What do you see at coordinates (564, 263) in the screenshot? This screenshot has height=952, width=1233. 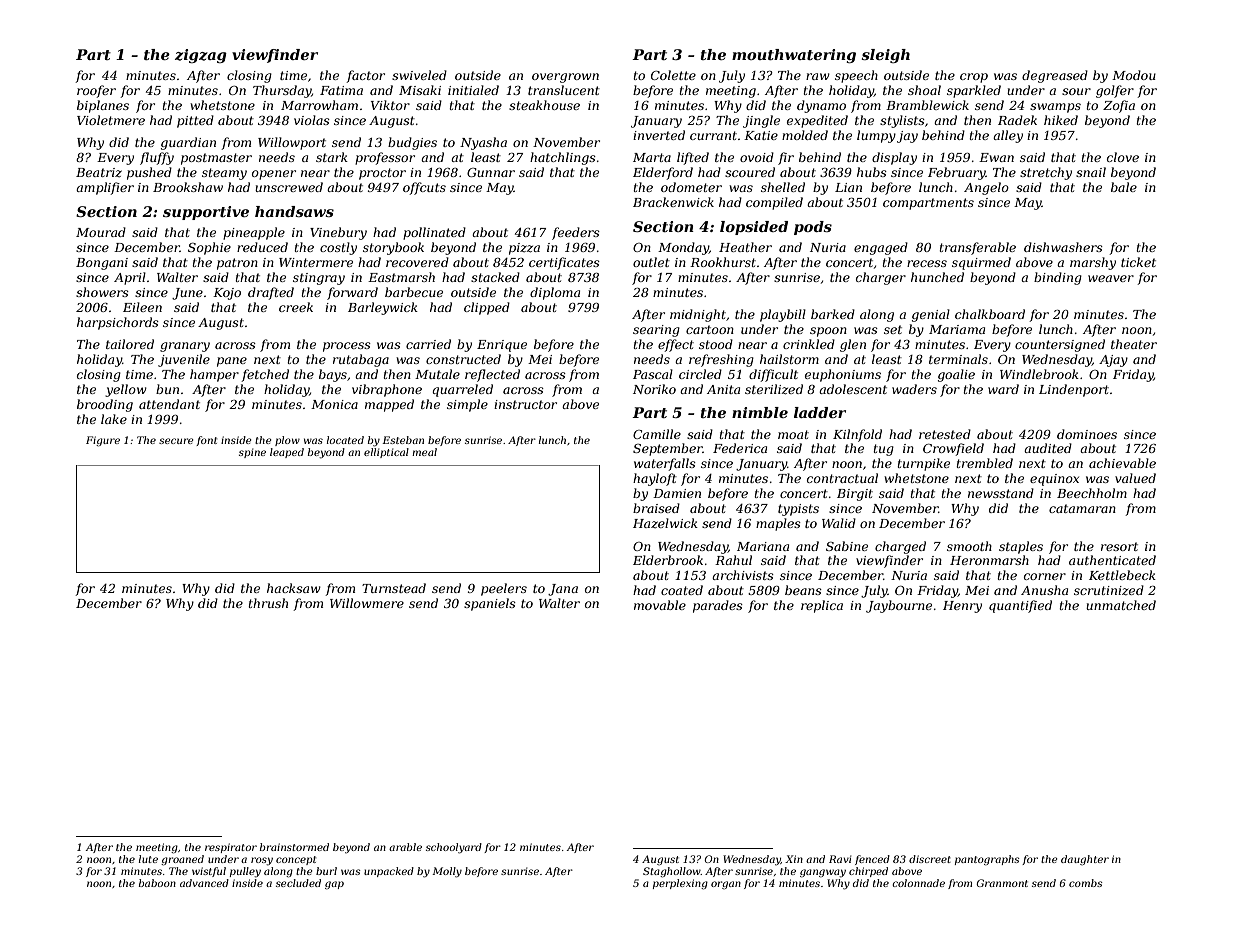 I see `certificates` at bounding box center [564, 263].
